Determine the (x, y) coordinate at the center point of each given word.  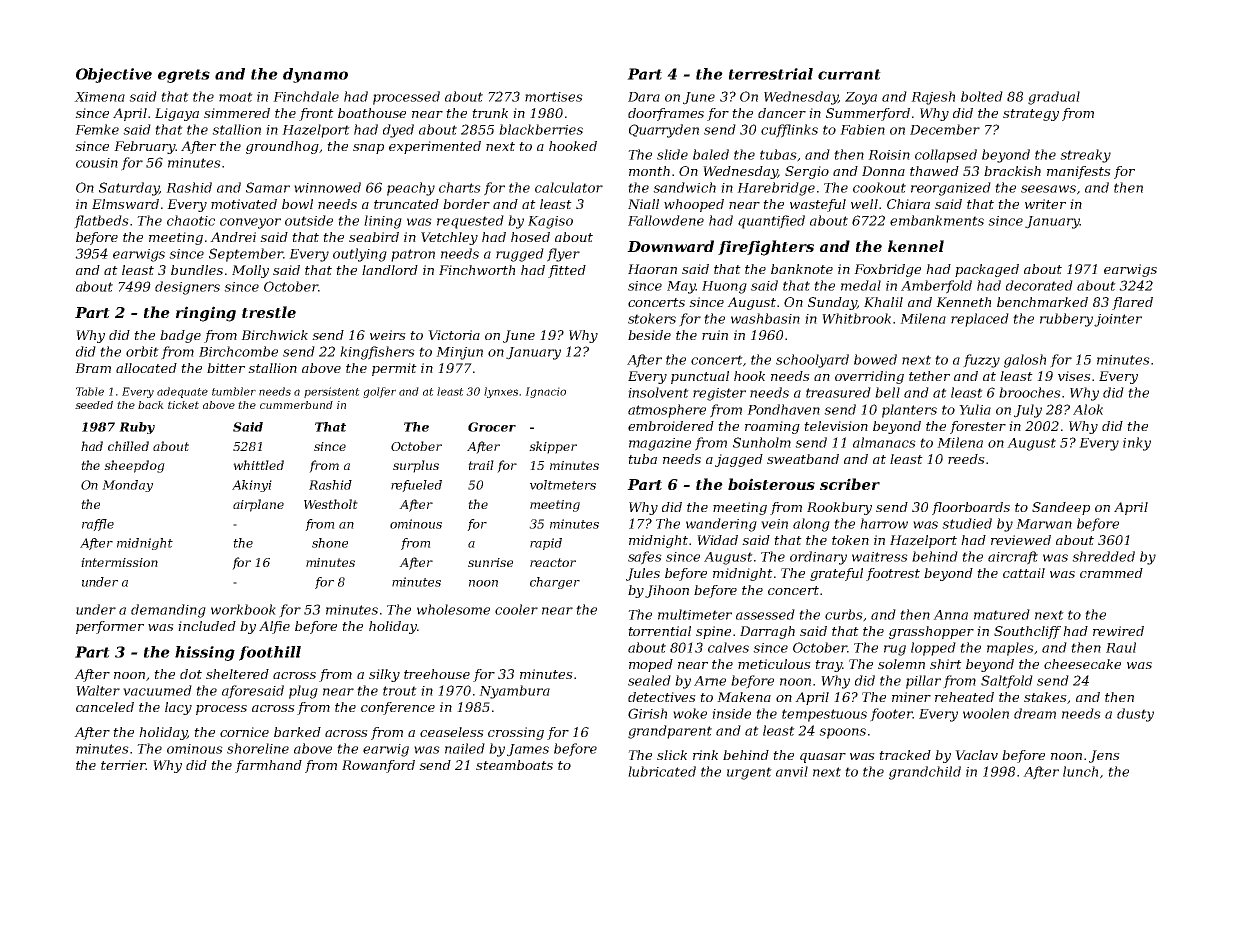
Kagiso (550, 222)
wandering (721, 525)
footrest (893, 574)
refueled (416, 486)
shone (330, 543)
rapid (546, 544)
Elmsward (125, 204)
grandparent (670, 732)
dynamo (315, 75)
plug (303, 692)
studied (967, 523)
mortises (554, 97)
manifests (1079, 172)
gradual (1054, 98)
